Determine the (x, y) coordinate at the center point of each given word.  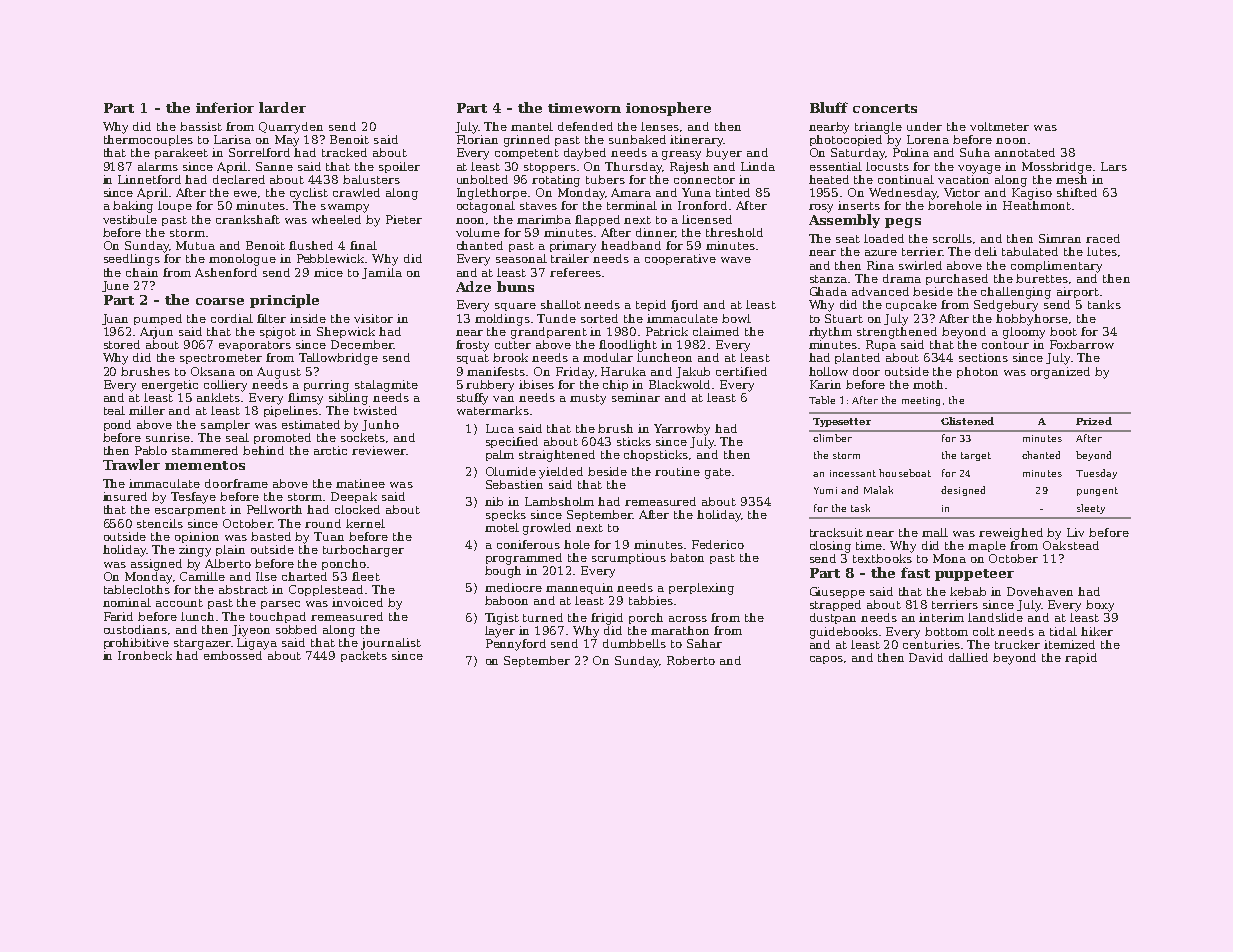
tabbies (651, 600)
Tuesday (1096, 474)
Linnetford (149, 179)
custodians (135, 629)
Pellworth (274, 509)
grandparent (549, 333)
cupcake (911, 305)
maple (987, 546)
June (115, 286)
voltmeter (999, 126)
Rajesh (689, 168)
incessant (853, 473)
